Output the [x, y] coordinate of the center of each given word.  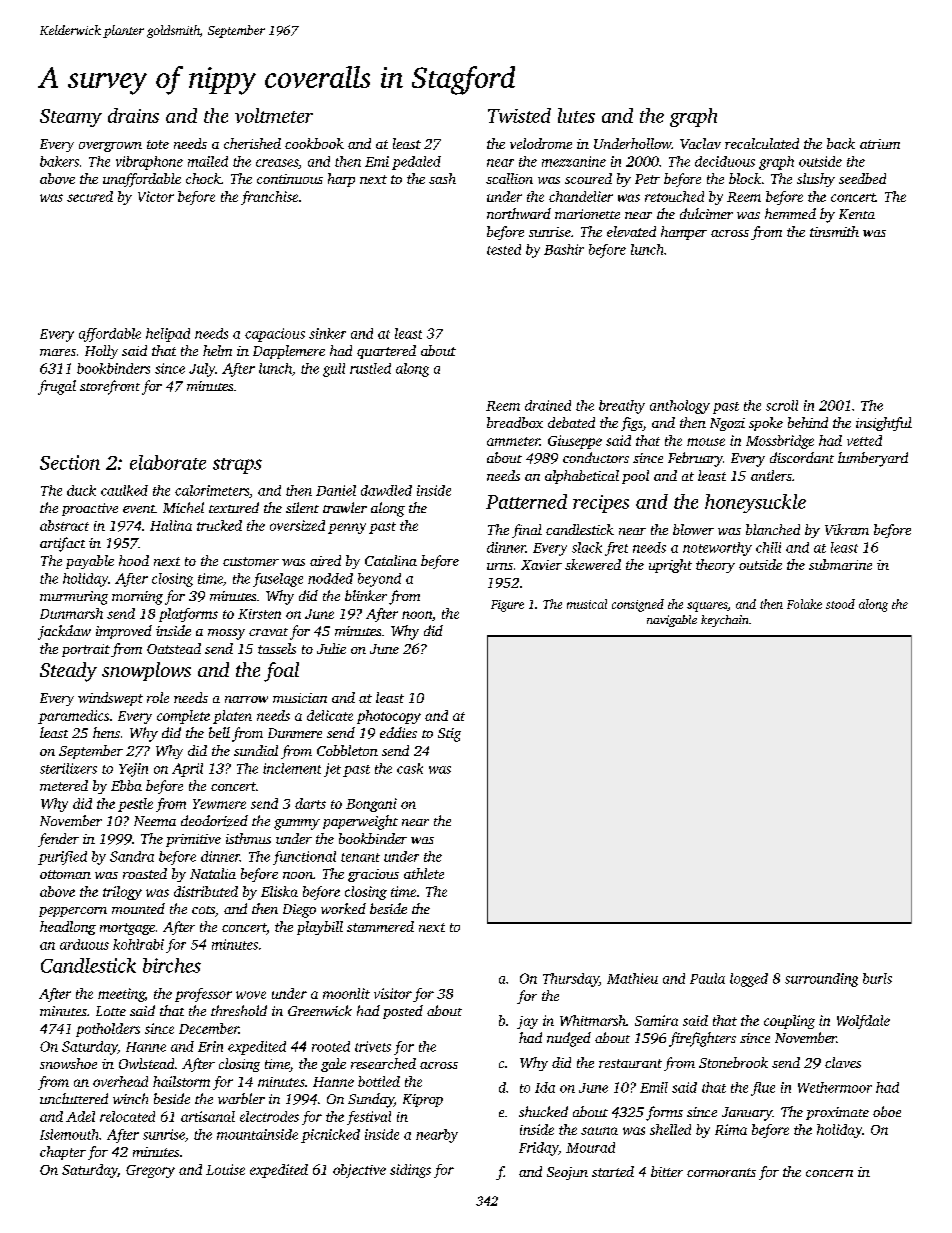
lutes [576, 115]
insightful [884, 424]
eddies [398, 732]
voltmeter [274, 115]
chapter [63, 1153]
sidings [410, 1171]
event [139, 509]
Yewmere [219, 804]
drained [548, 405]
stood [840, 604]
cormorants [721, 1172]
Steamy [71, 118]
